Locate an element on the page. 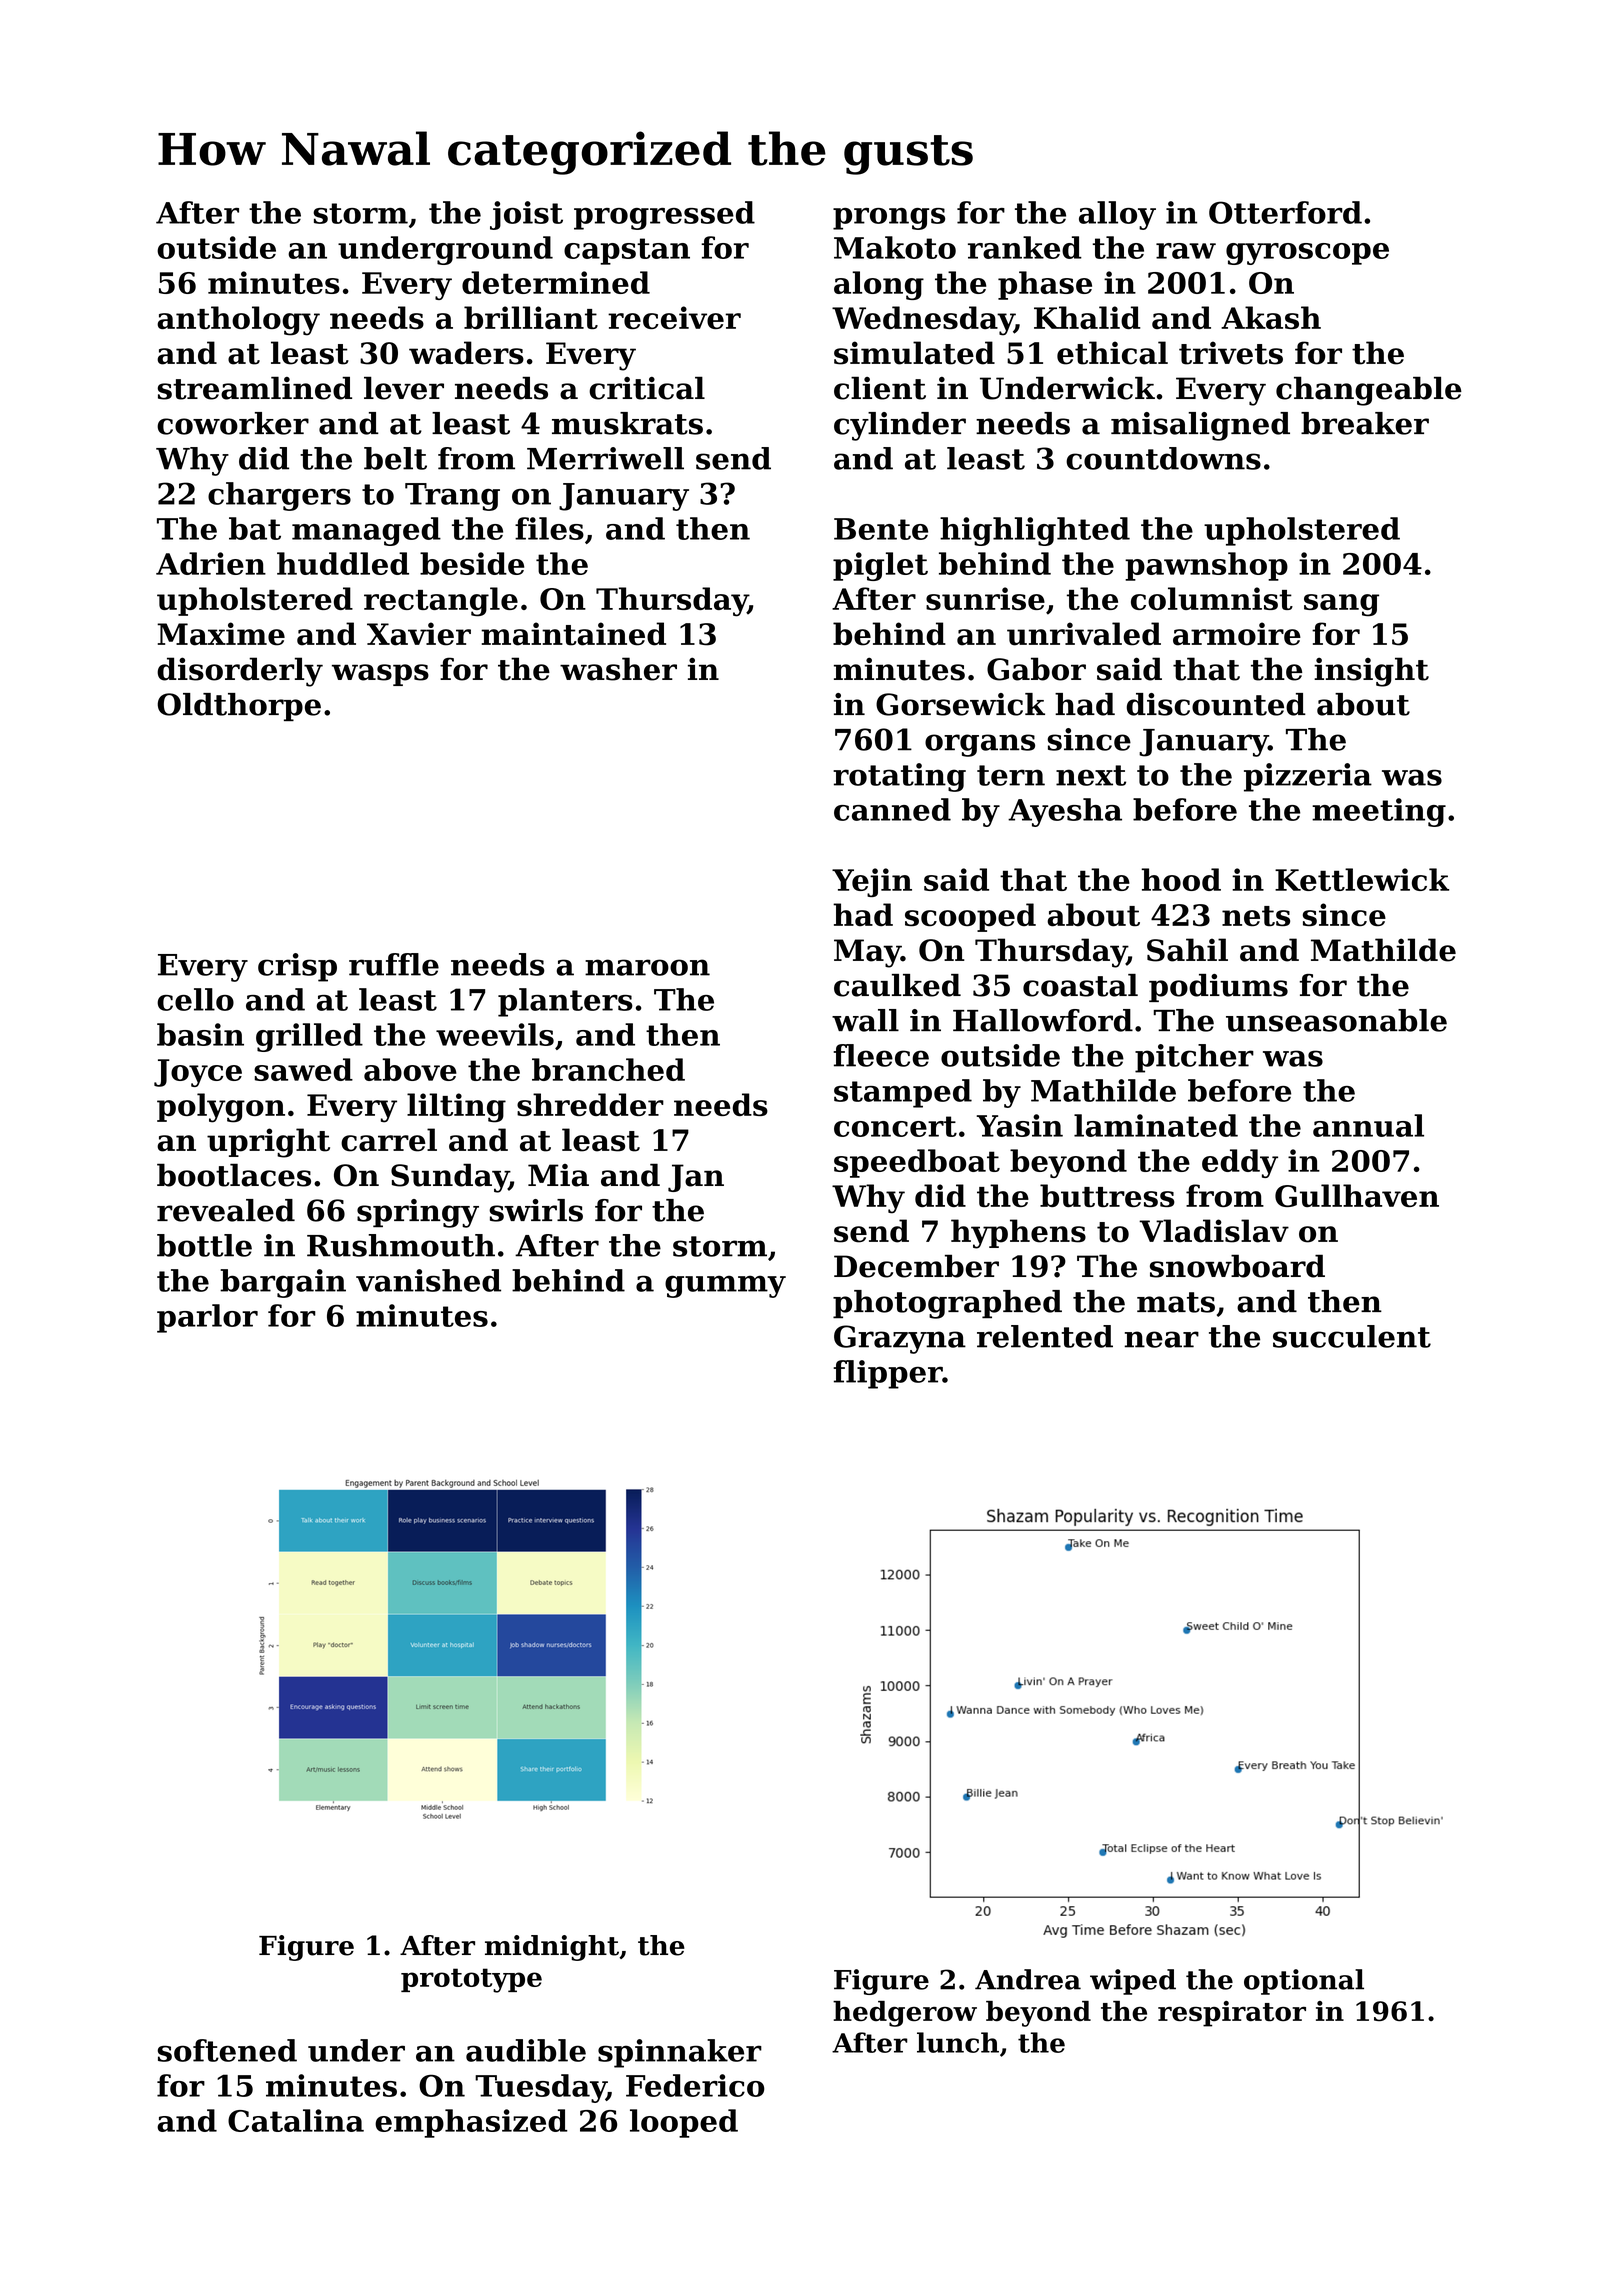 This document has height=2292, width=1620. optional is located at coordinates (1304, 1982).
